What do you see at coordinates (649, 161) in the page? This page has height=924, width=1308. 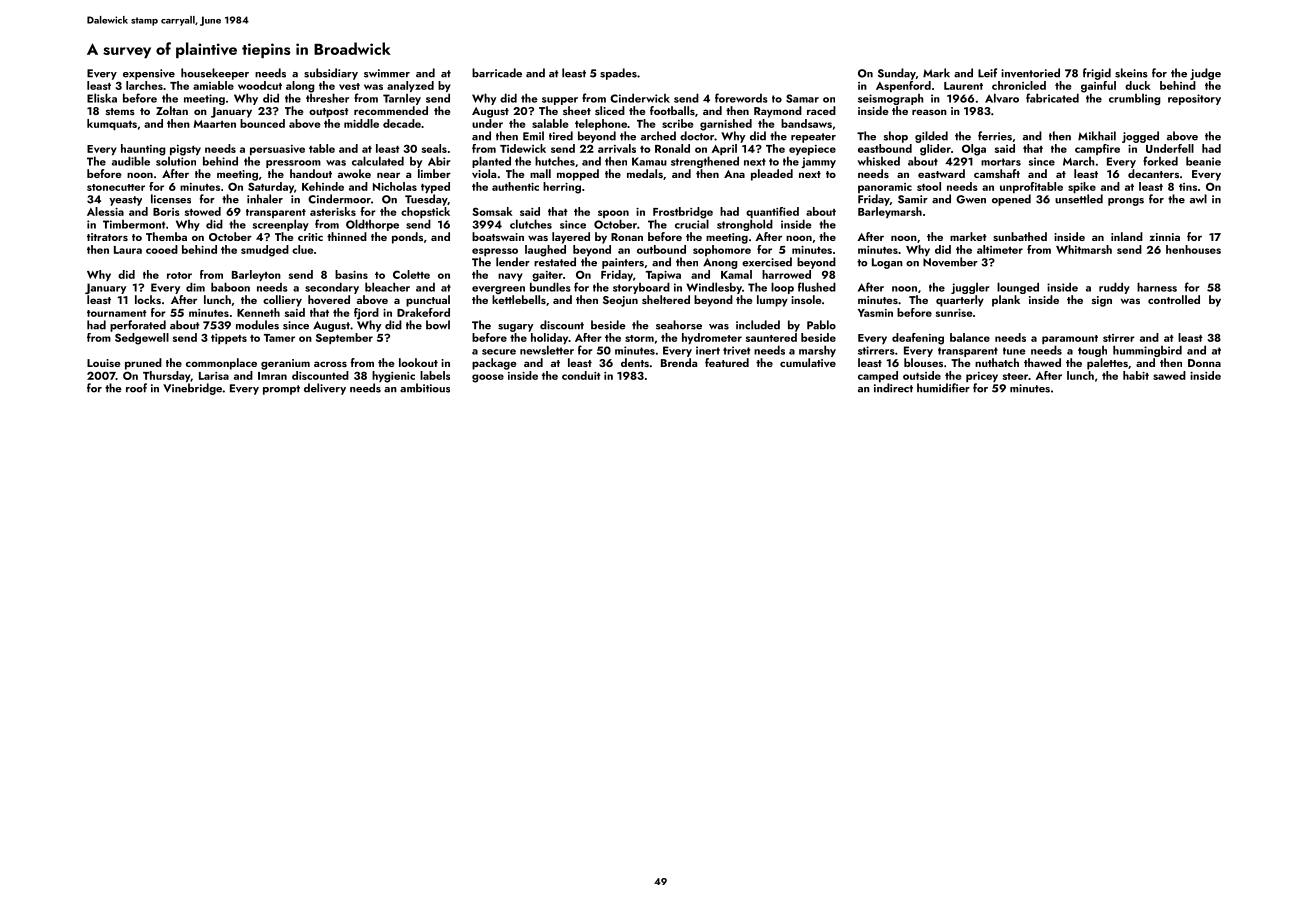 I see `Kamau` at bounding box center [649, 161].
